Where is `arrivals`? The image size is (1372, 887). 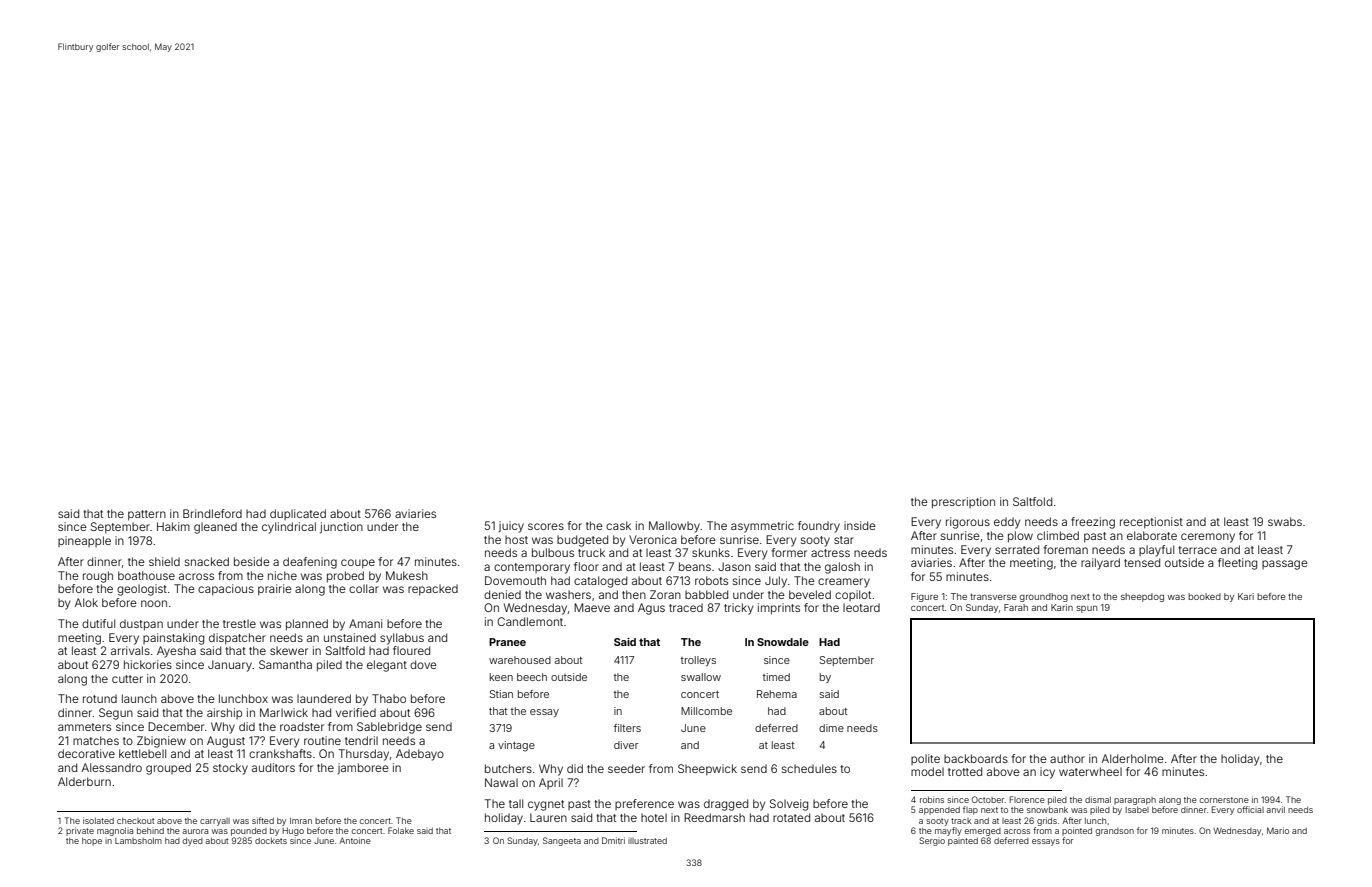
arrivals is located at coordinates (130, 650).
